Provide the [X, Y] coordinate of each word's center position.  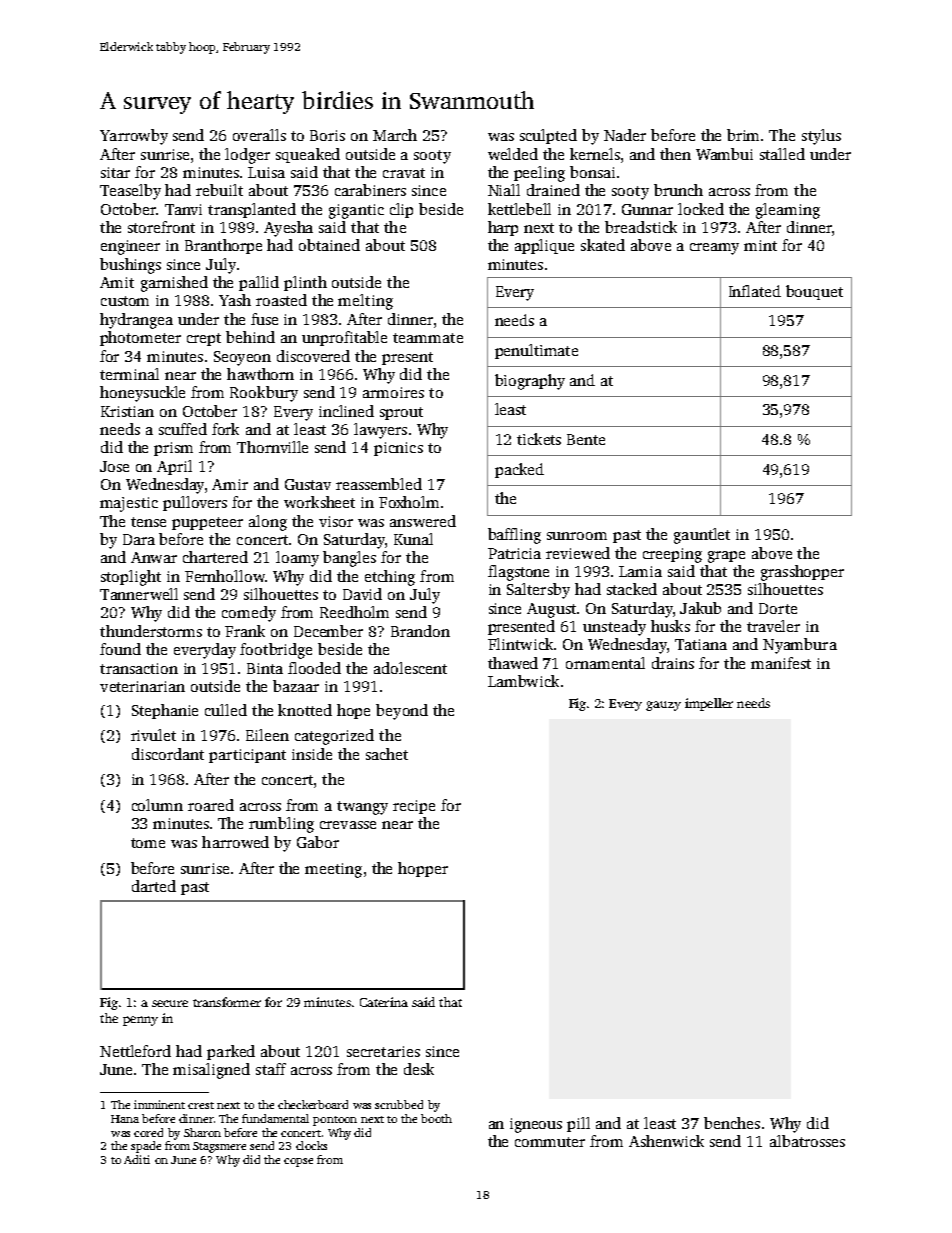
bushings [130, 266]
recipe [414, 807]
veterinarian [142, 686]
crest [201, 1105]
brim [743, 135]
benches [732, 1123]
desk [419, 1069]
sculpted [548, 136]
